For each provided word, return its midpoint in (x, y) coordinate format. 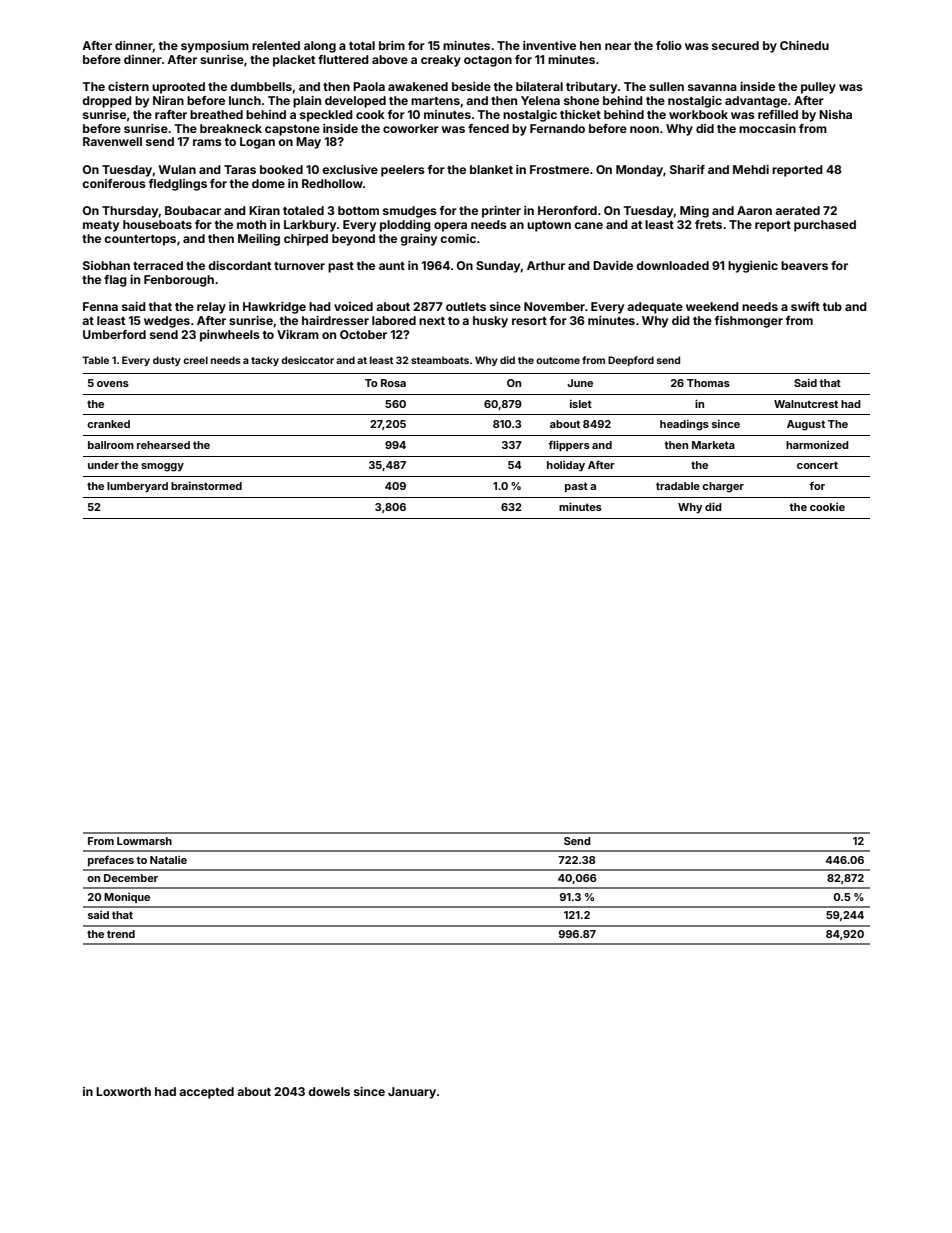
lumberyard (137, 487)
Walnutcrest (806, 404)
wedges (167, 322)
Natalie (168, 860)
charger (723, 487)
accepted (206, 1093)
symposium (215, 47)
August (806, 425)
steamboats (440, 360)
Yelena (540, 100)
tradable (678, 486)
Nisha (835, 114)
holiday (566, 466)
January (412, 1093)
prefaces (111, 860)
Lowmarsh (144, 841)
